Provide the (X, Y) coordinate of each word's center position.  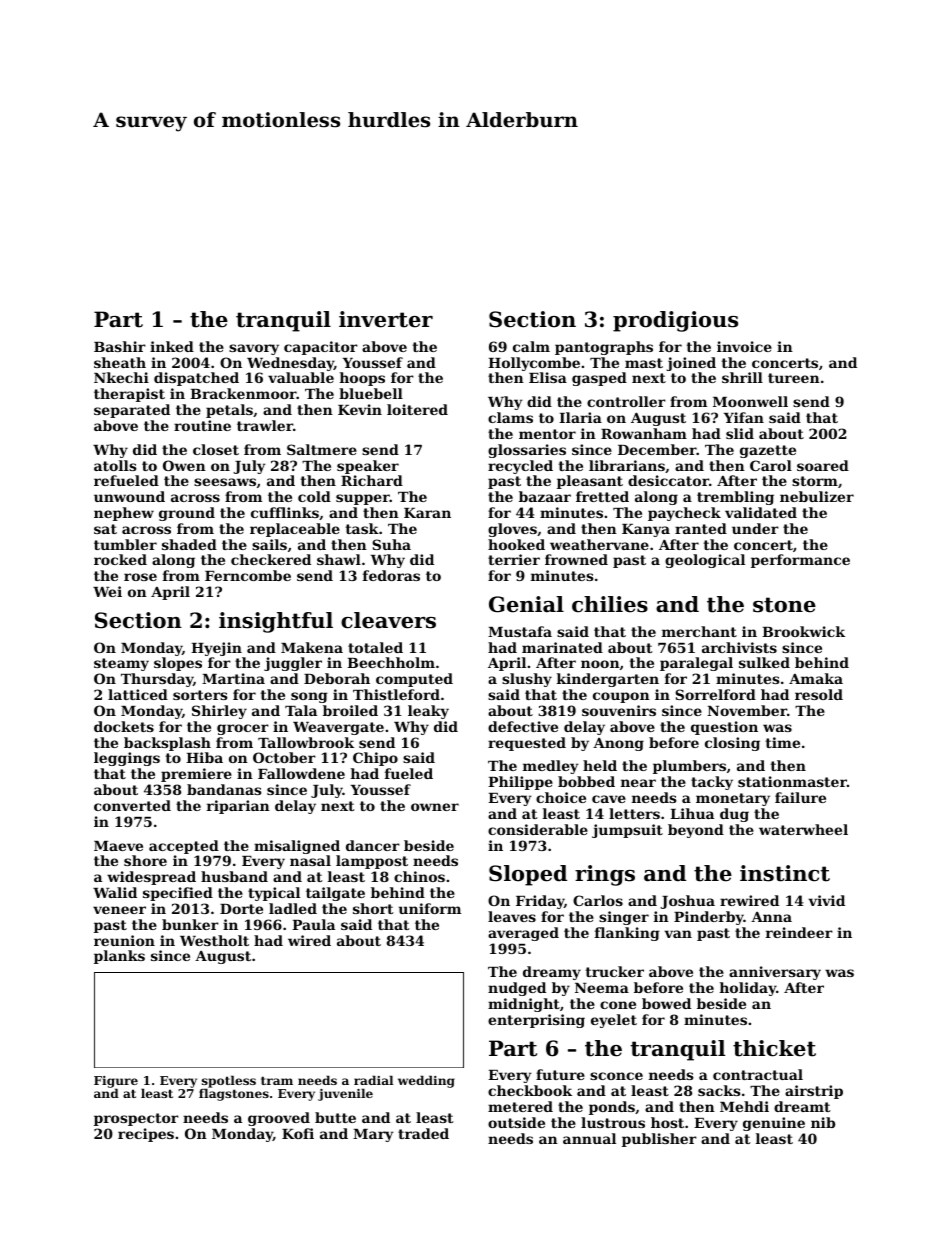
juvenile (345, 1094)
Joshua (687, 902)
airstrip (814, 1092)
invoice (744, 346)
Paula (313, 924)
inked (172, 346)
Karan (427, 513)
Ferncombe (248, 575)
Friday (540, 902)
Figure (116, 1082)
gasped (599, 379)
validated (761, 512)
